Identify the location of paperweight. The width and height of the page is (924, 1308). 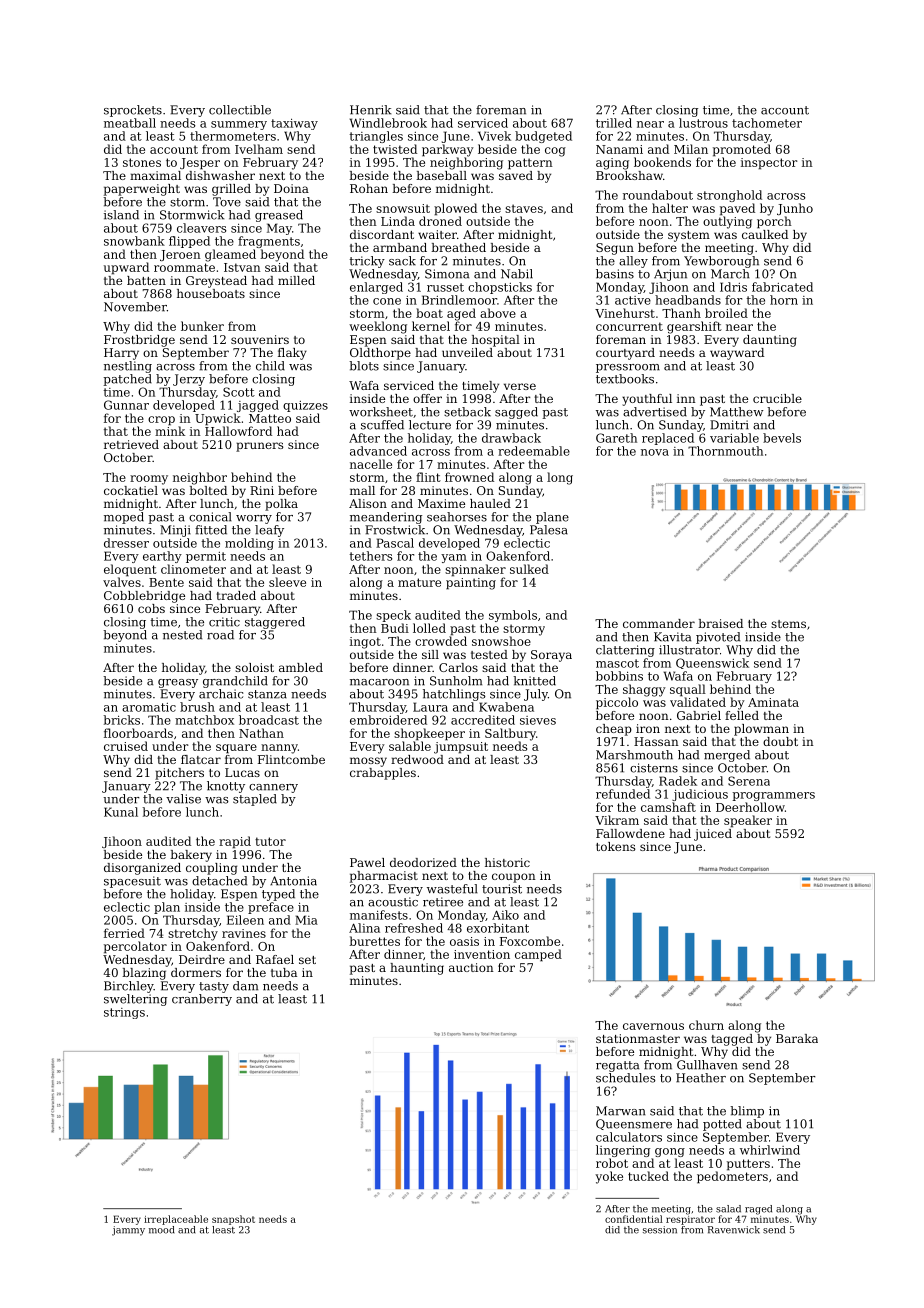
(142, 190).
